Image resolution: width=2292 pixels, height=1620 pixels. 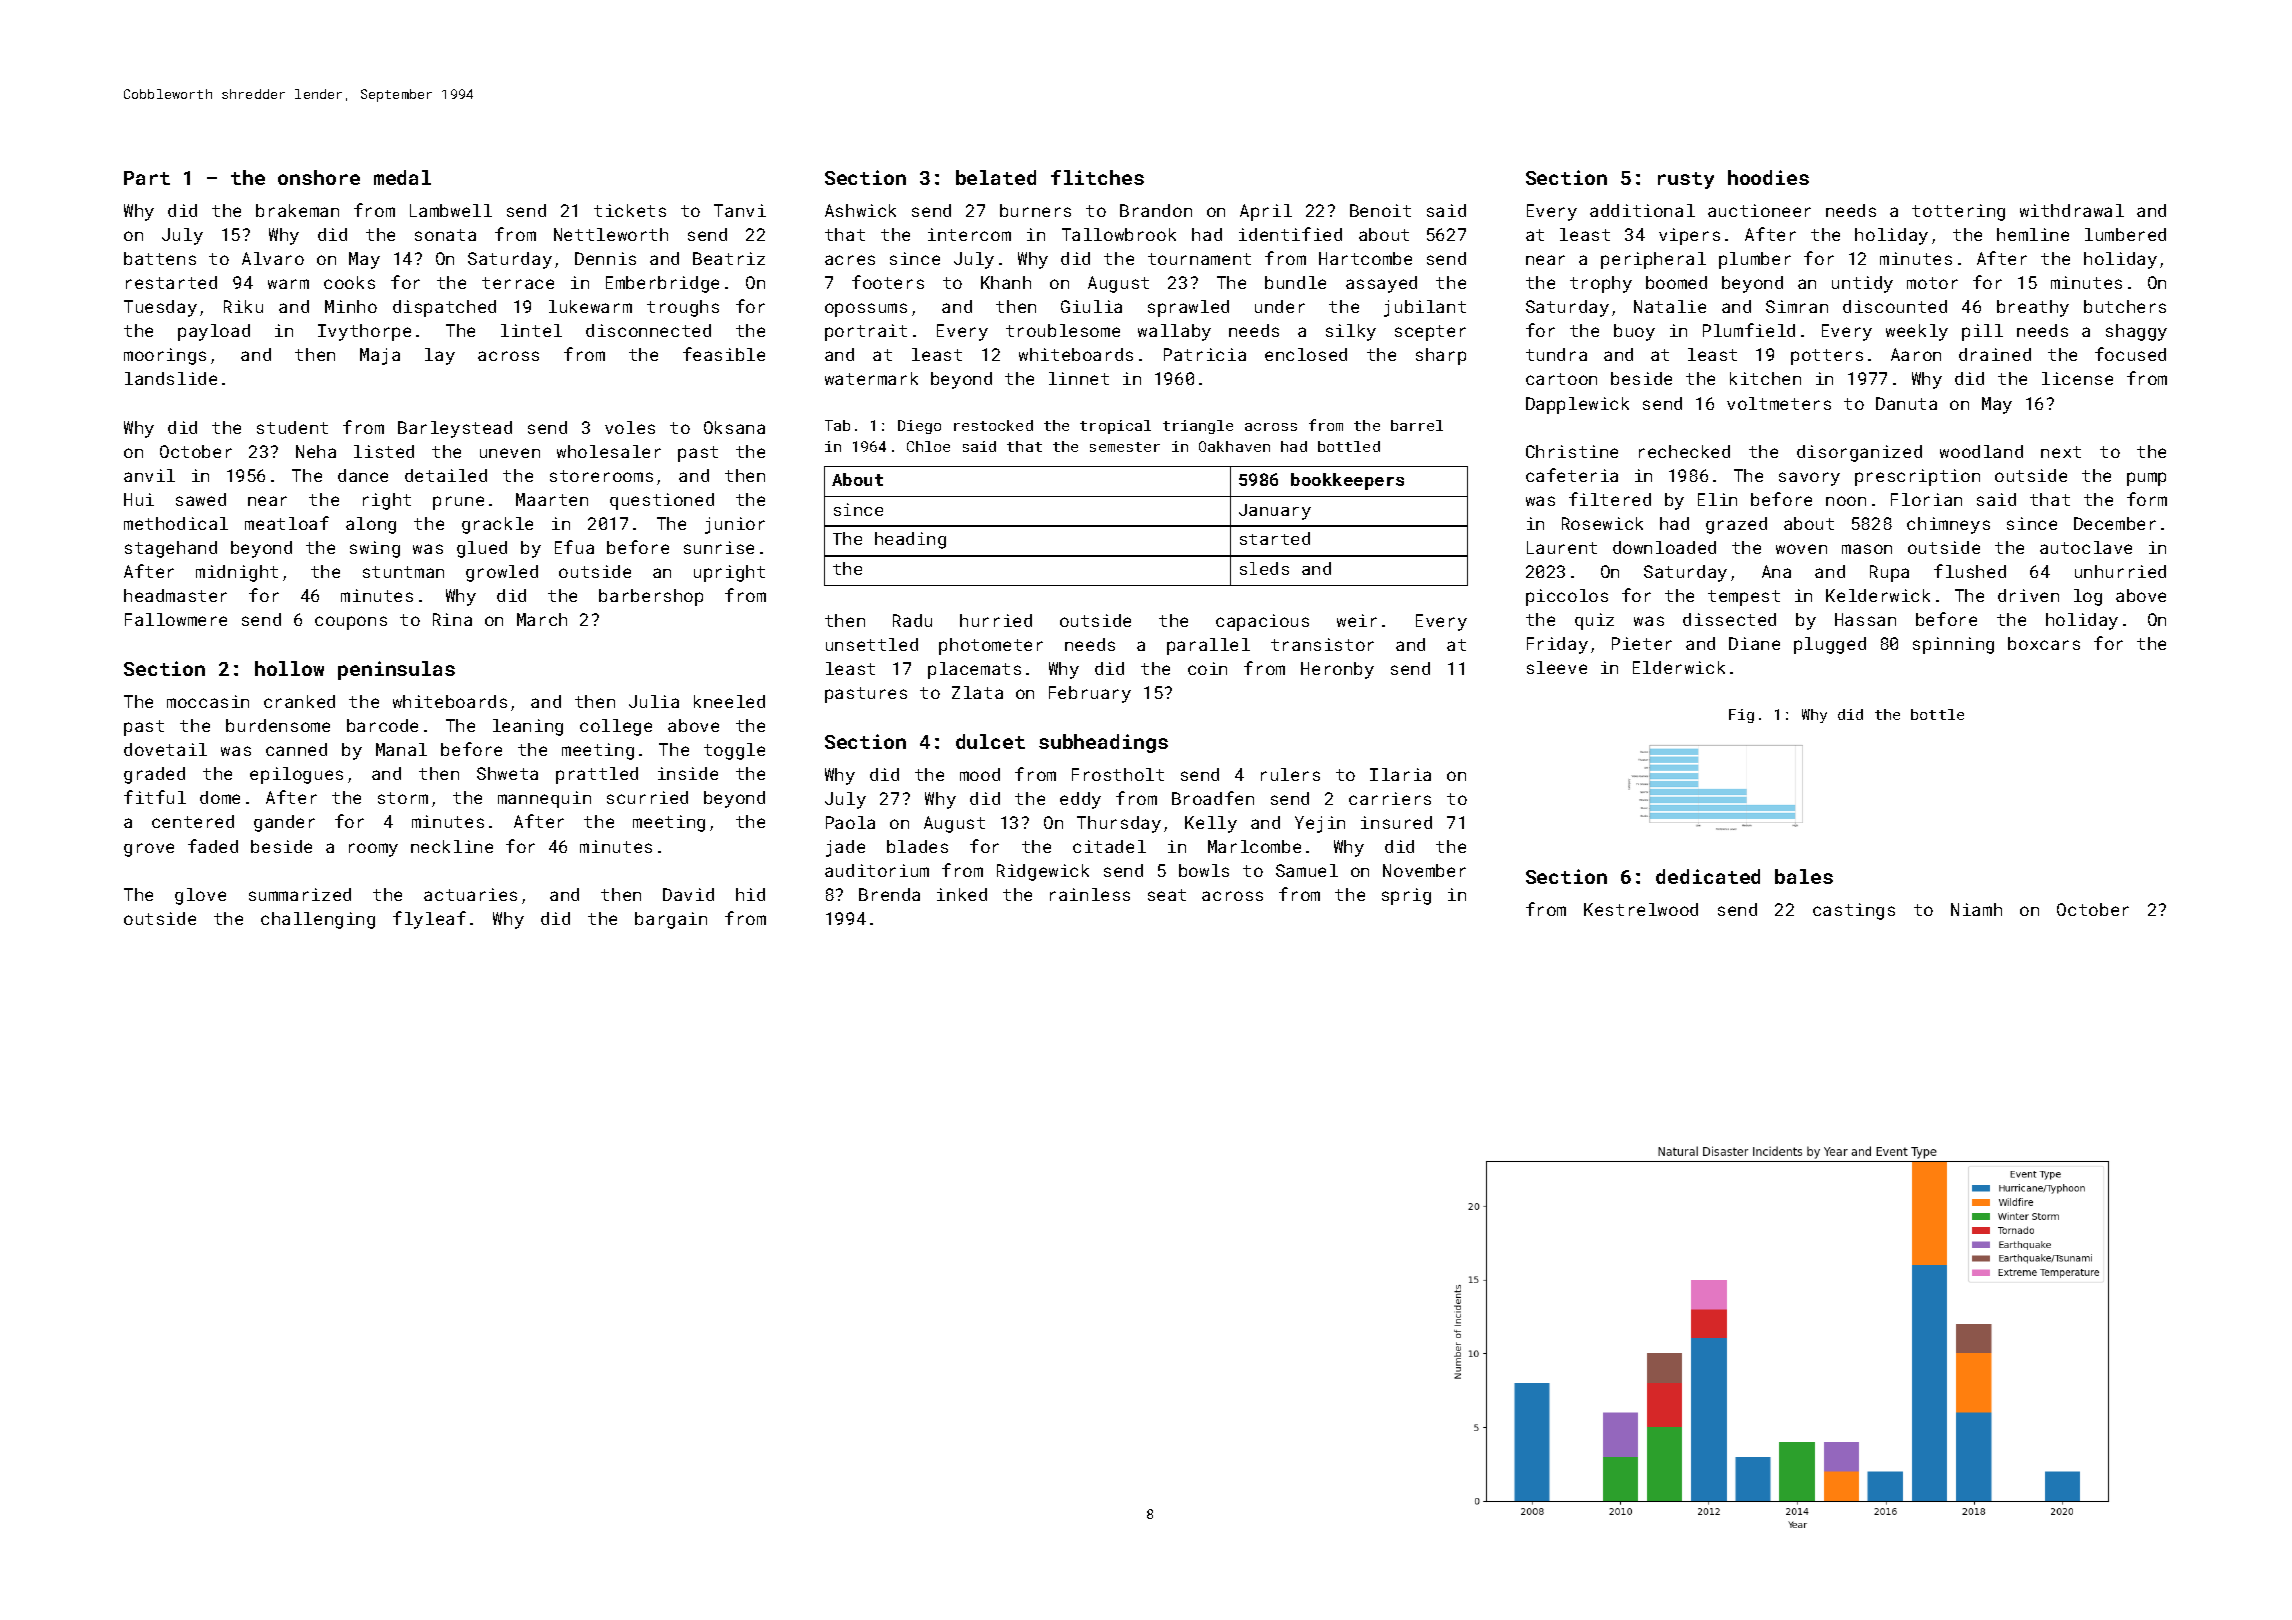 What do you see at coordinates (1188, 308) in the screenshot?
I see `sprawled` at bounding box center [1188, 308].
